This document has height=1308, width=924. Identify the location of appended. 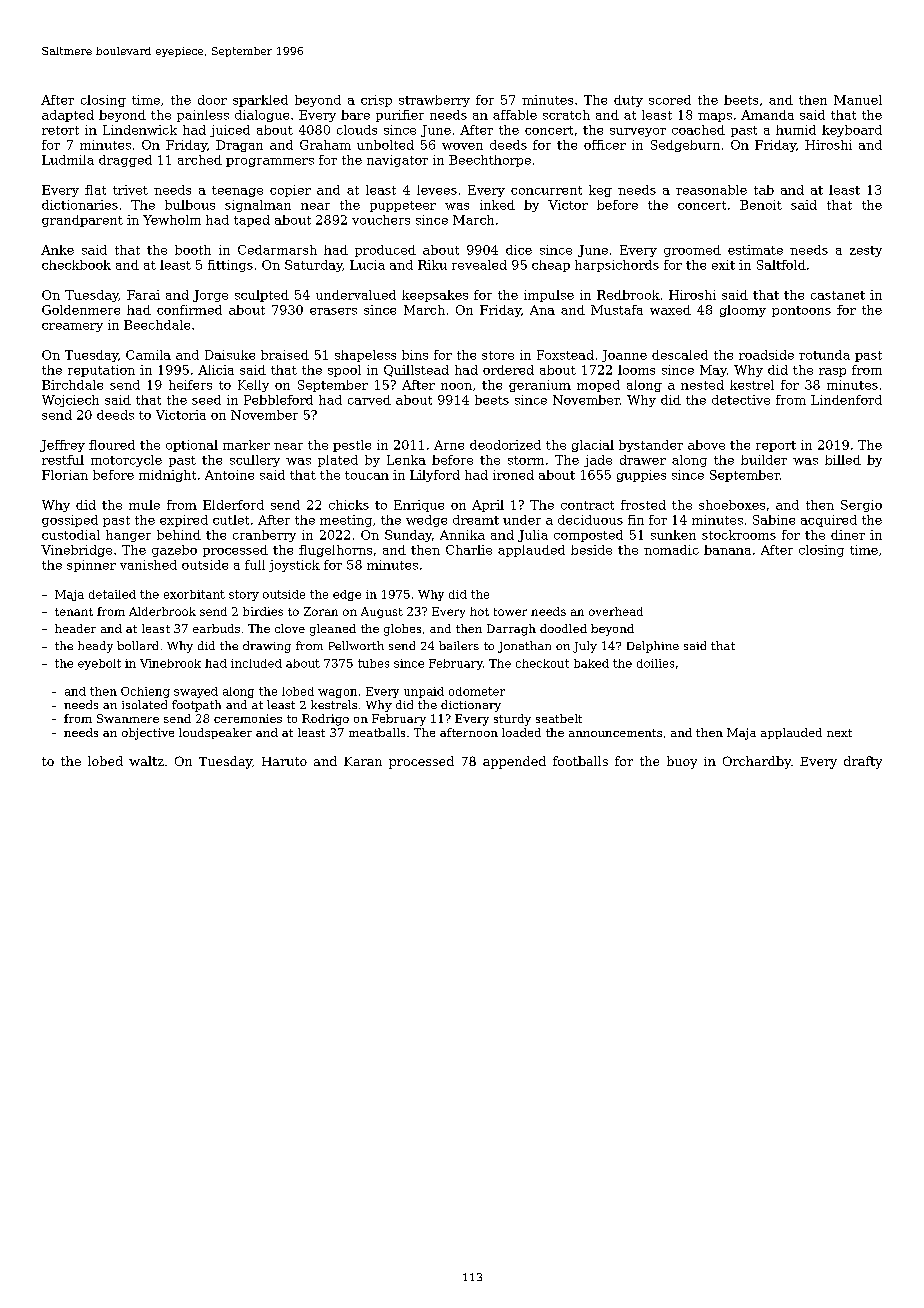
(514, 762).
